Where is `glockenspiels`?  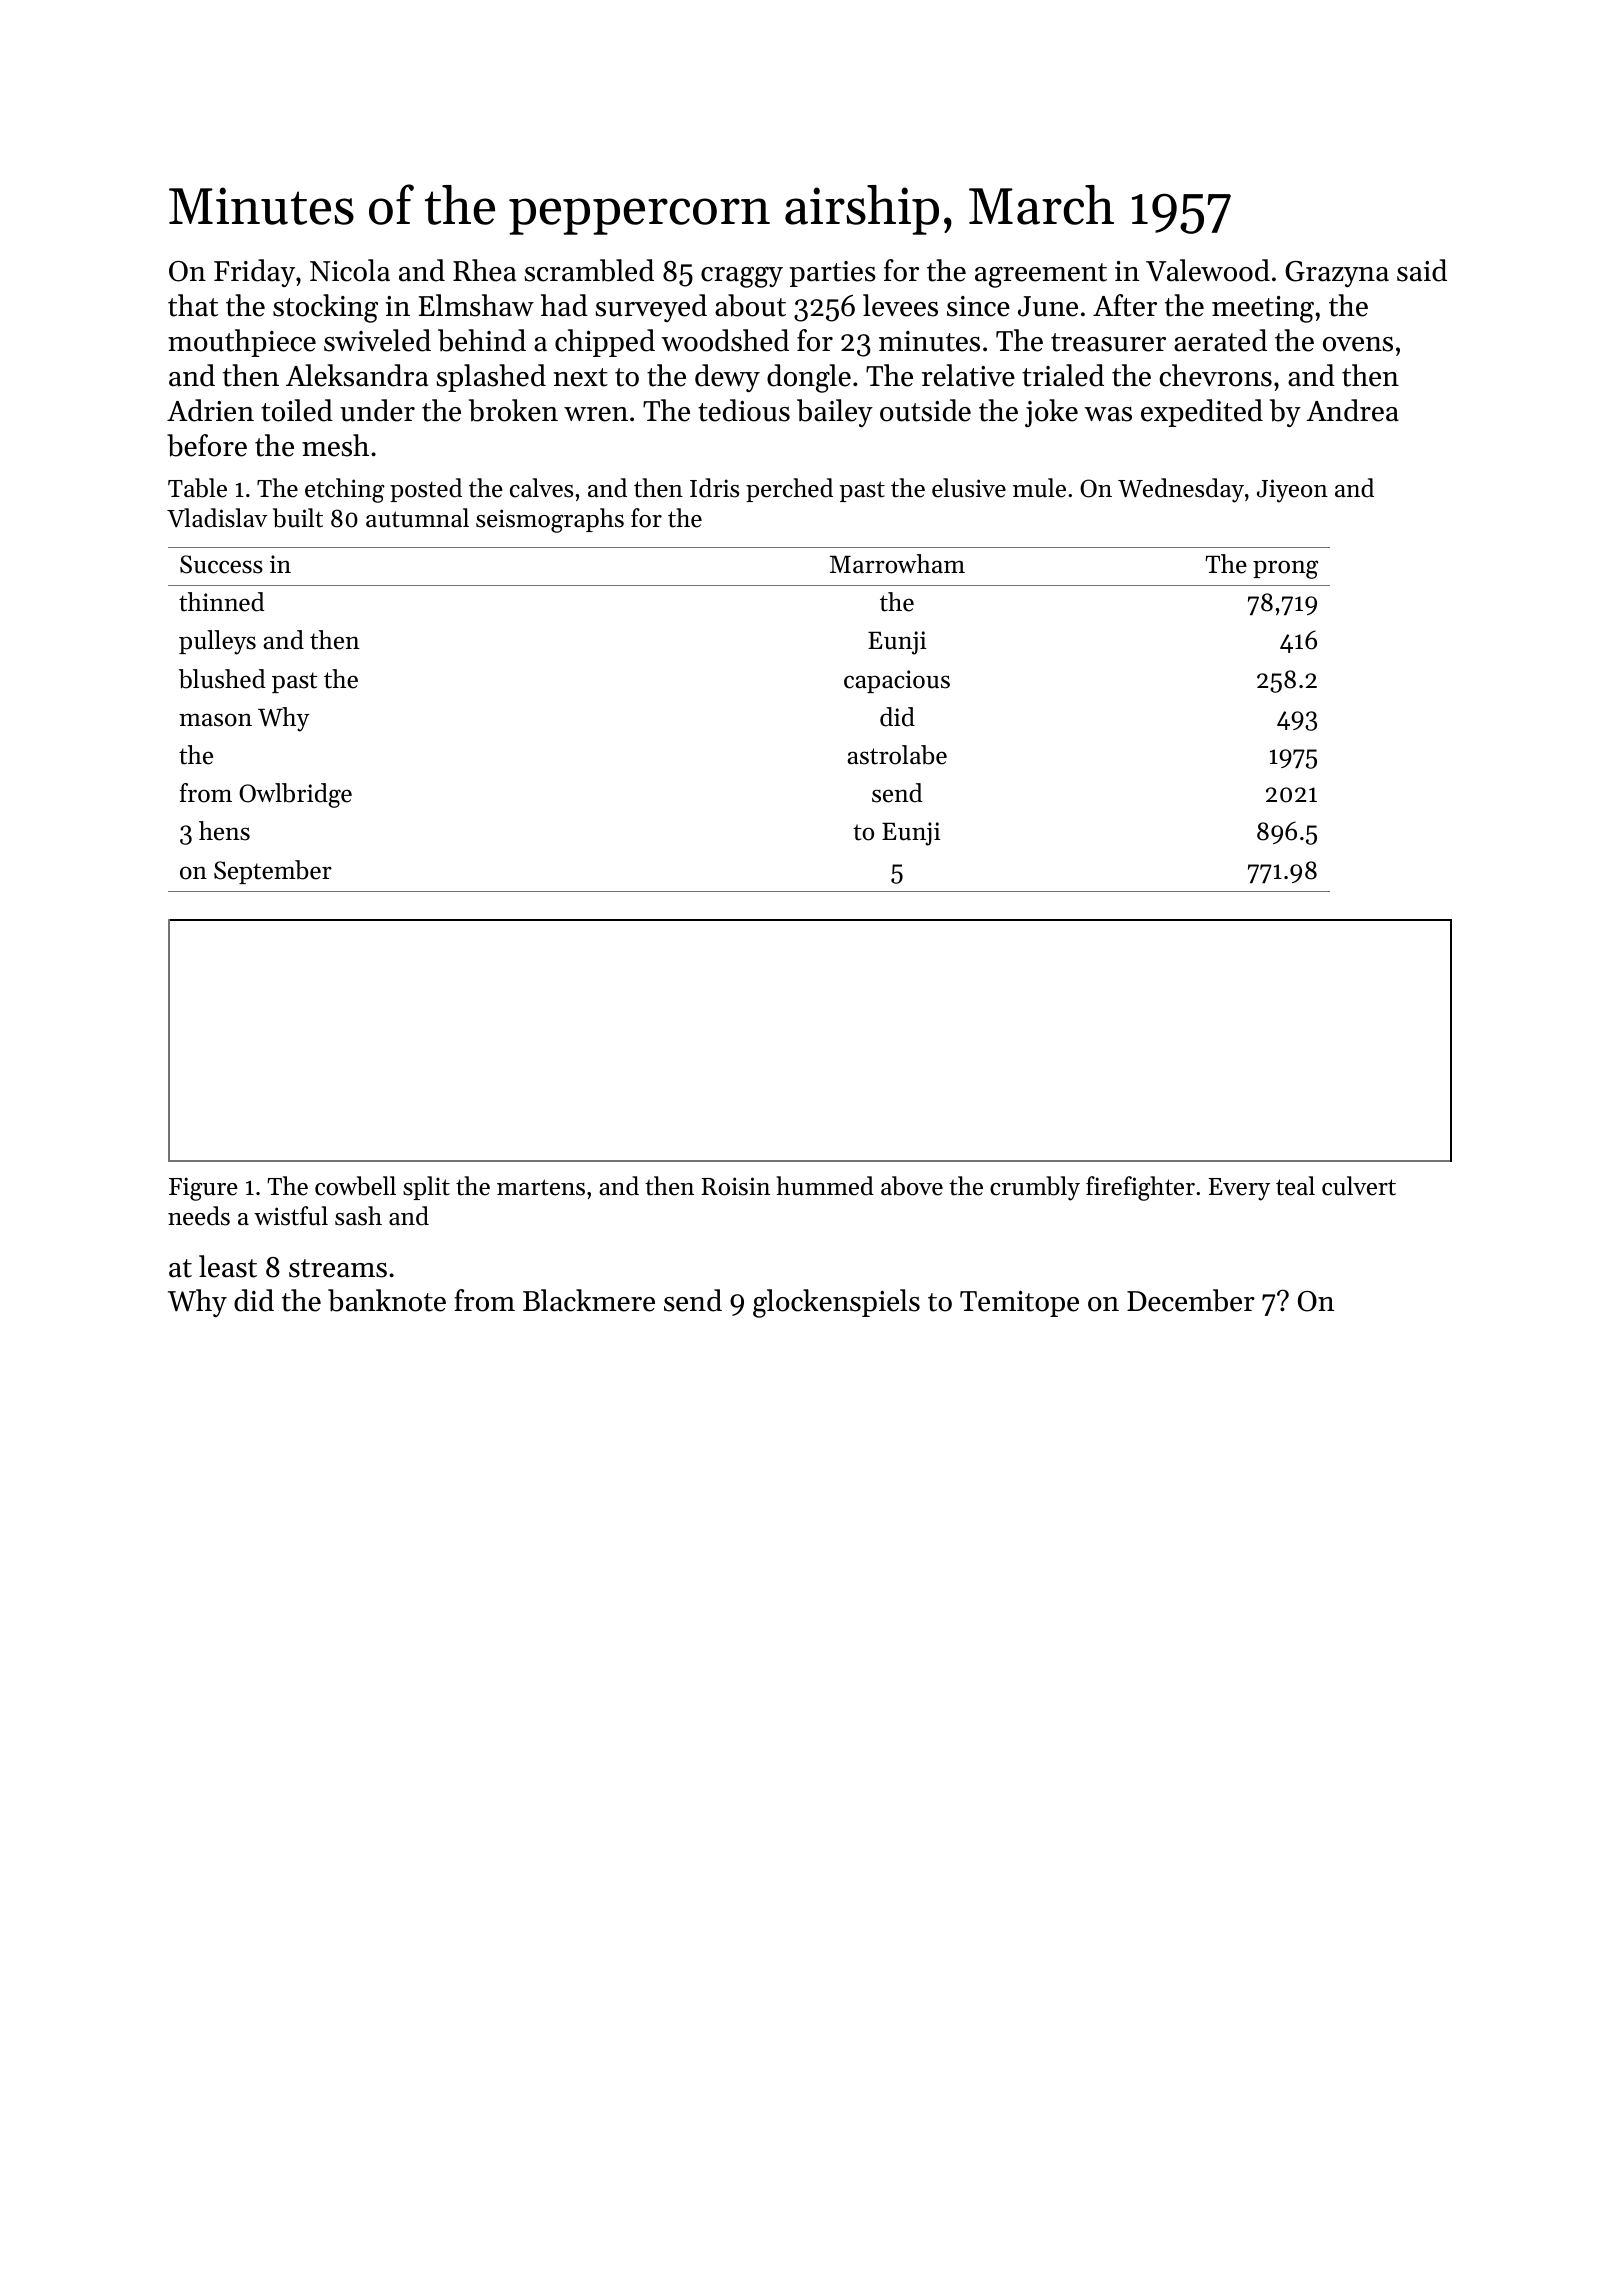 glockenspiels is located at coordinates (836, 1303).
